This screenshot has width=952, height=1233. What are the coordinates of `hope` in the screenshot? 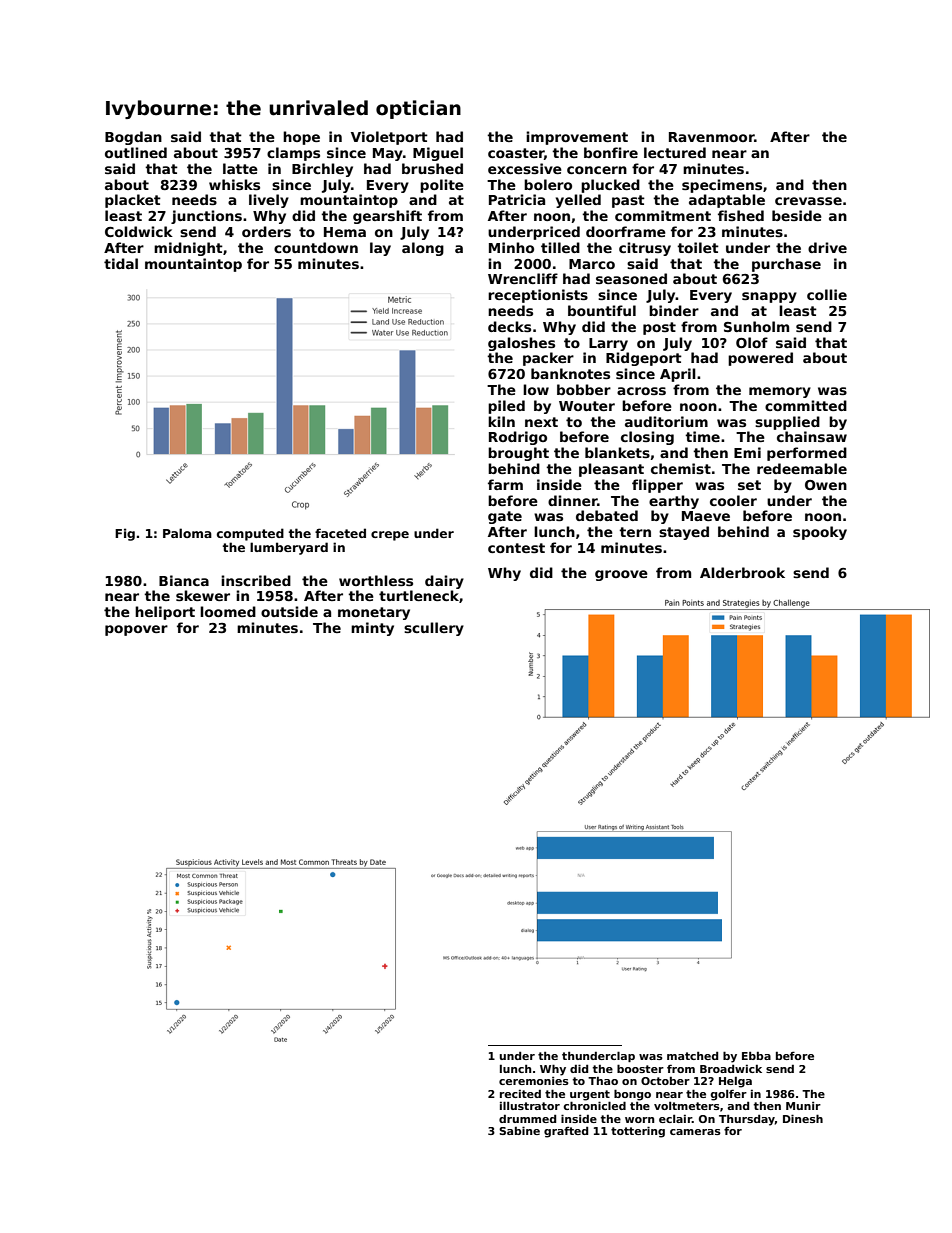 It's located at (301, 138).
